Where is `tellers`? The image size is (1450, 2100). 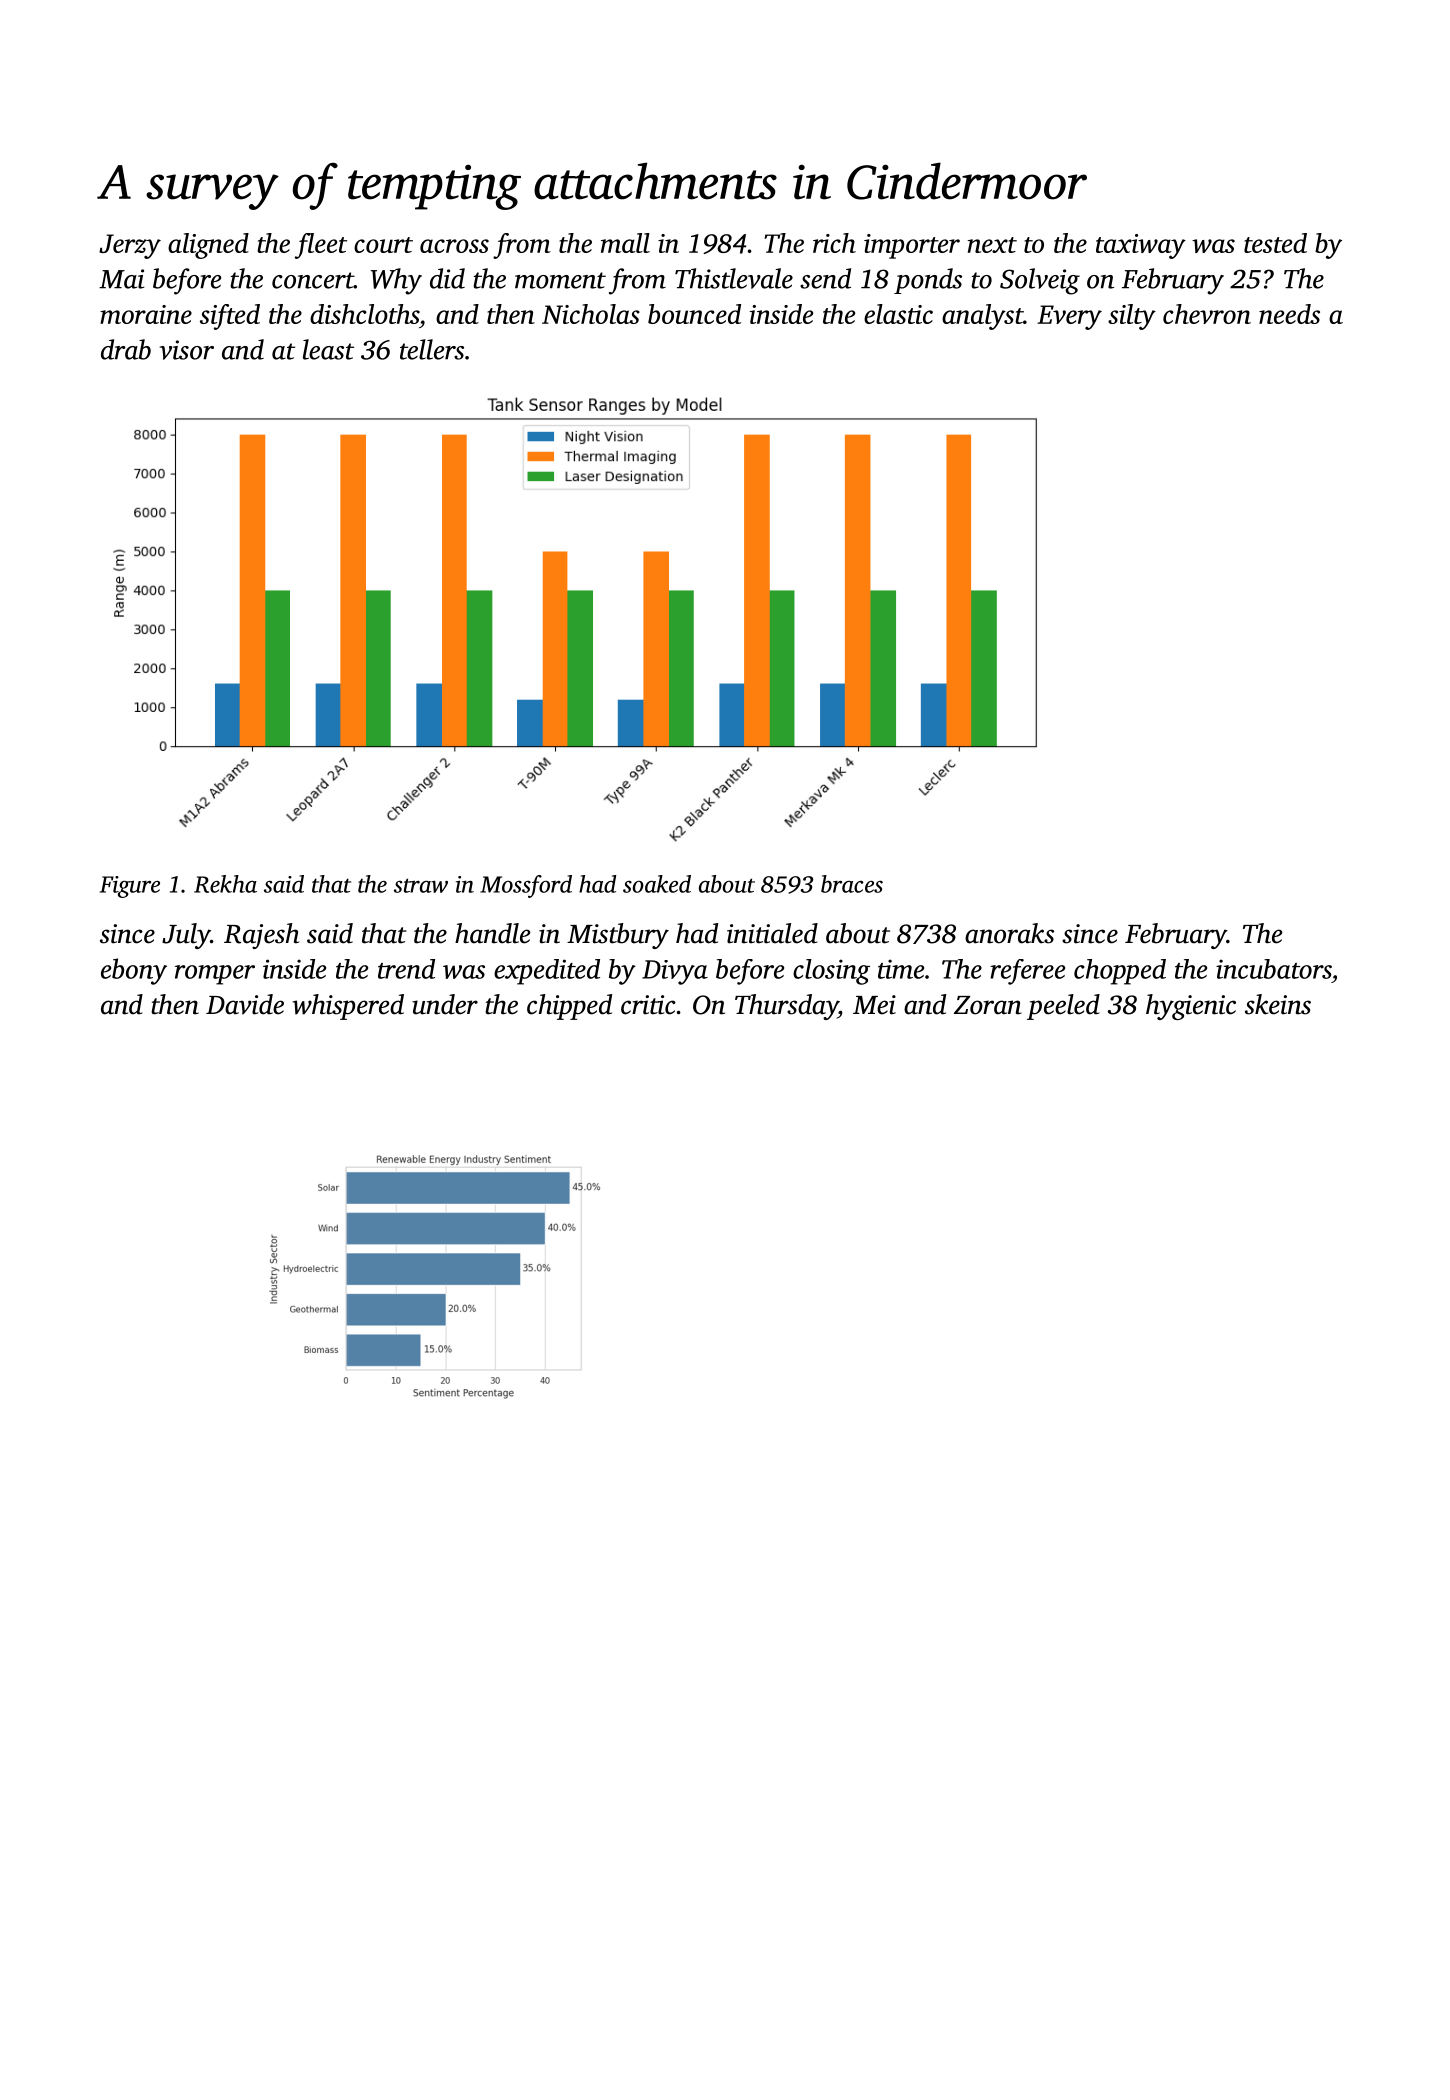
tellers is located at coordinates (432, 349).
